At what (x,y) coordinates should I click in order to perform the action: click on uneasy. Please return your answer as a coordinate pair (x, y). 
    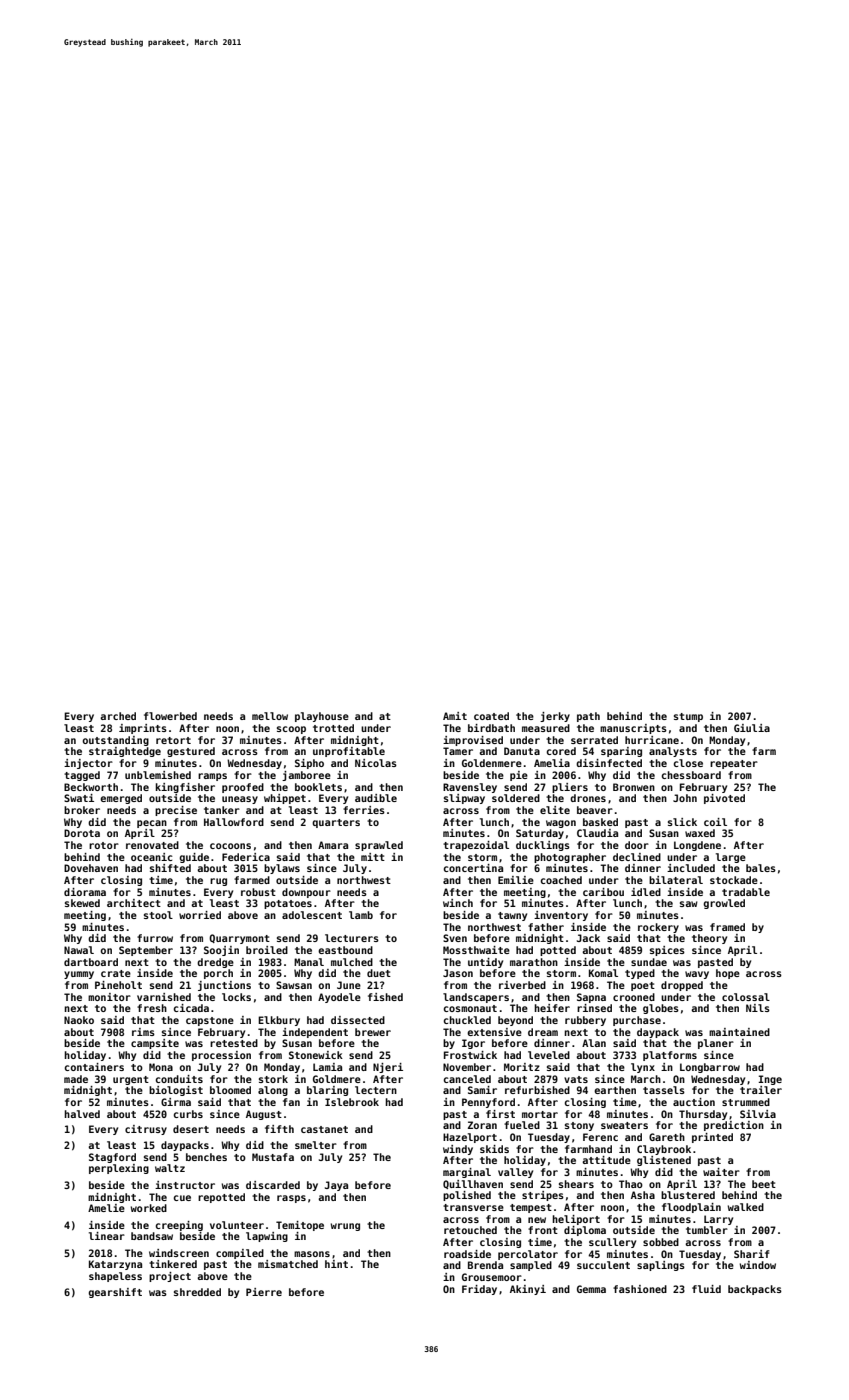
    Looking at the image, I should click on (240, 800).
